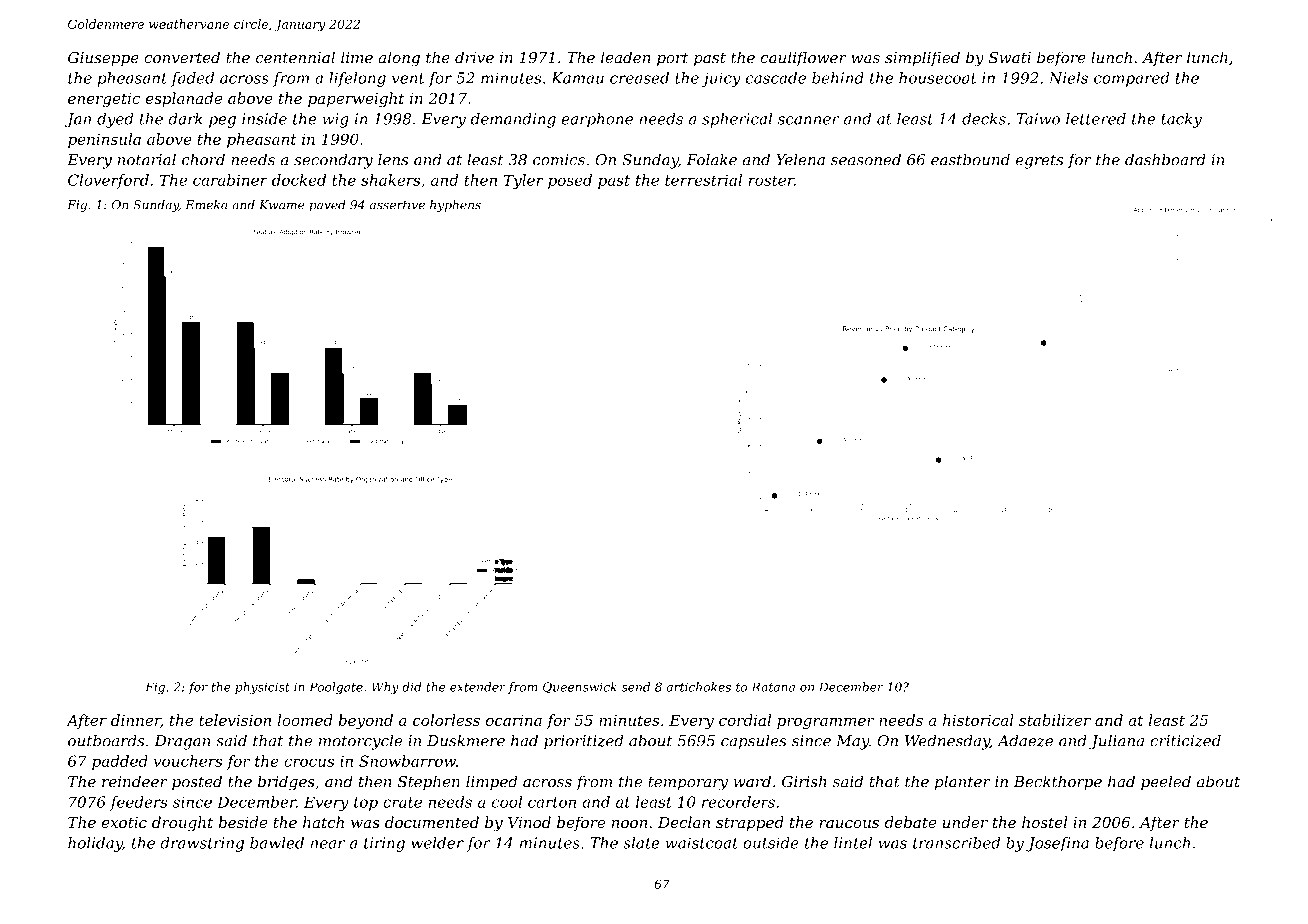  What do you see at coordinates (1068, 78) in the page?
I see `Niels` at bounding box center [1068, 78].
